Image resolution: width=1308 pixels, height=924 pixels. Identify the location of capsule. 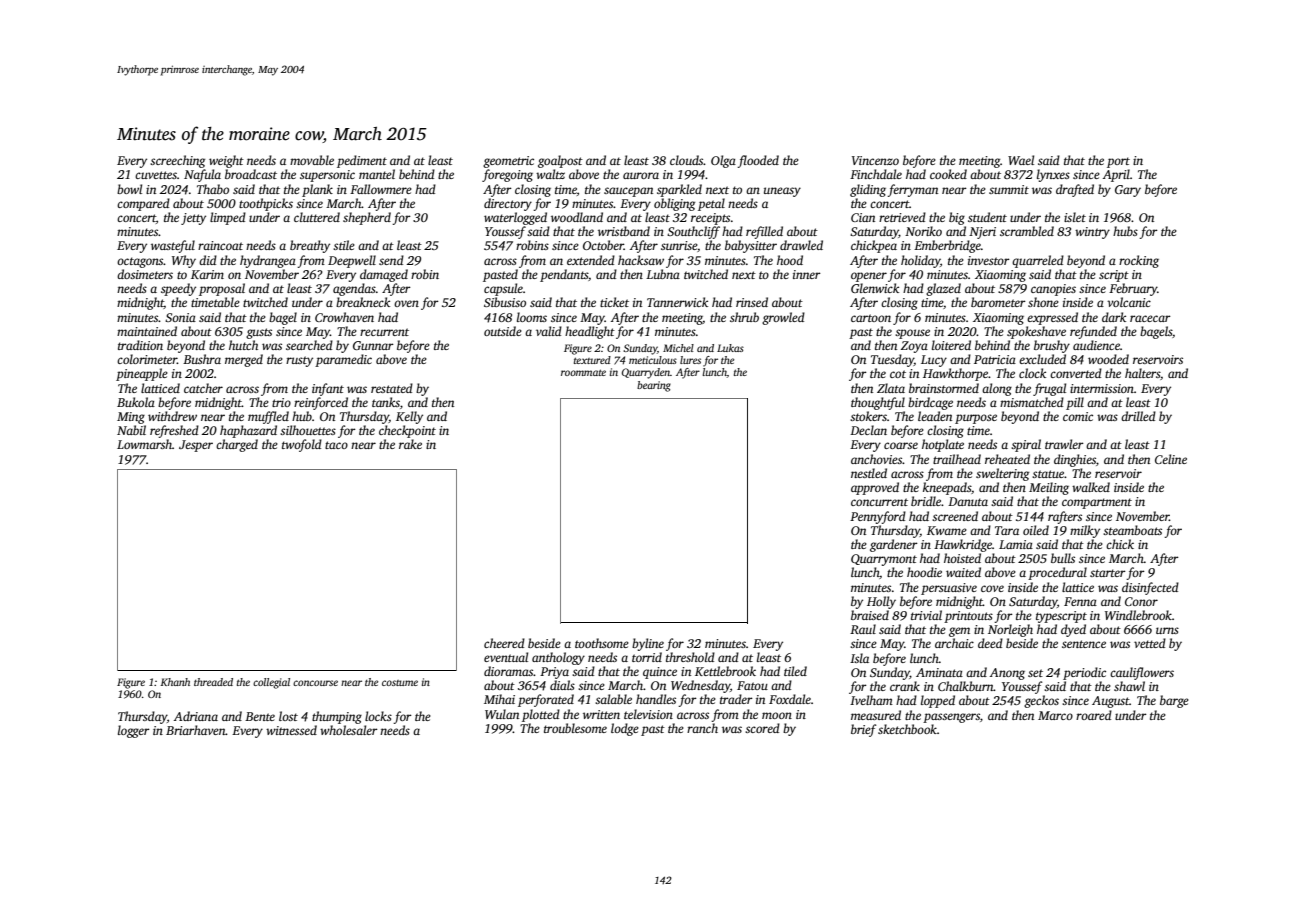
(503, 289).
